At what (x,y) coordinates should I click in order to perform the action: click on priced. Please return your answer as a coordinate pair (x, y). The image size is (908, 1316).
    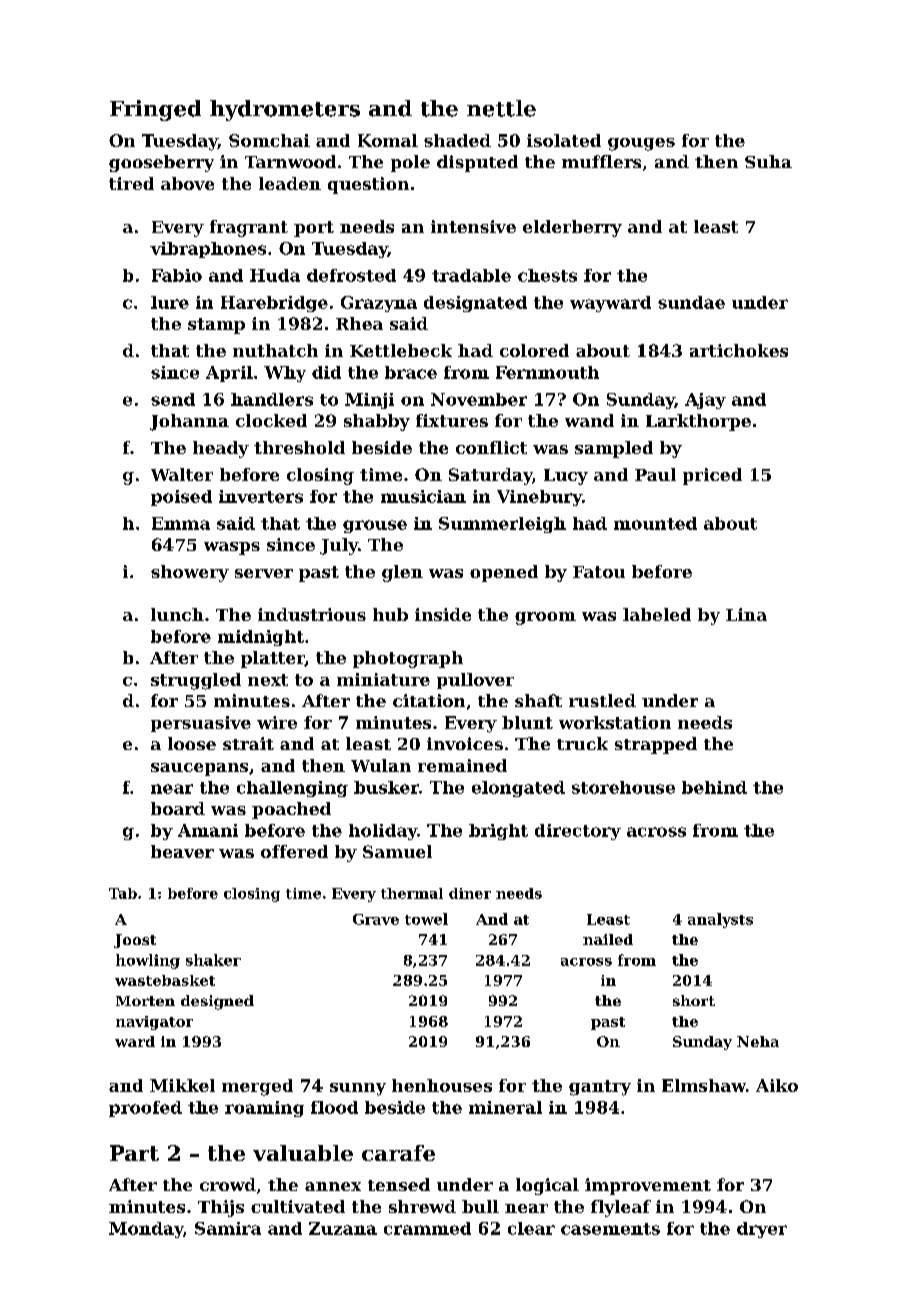
    Looking at the image, I should click on (712, 476).
